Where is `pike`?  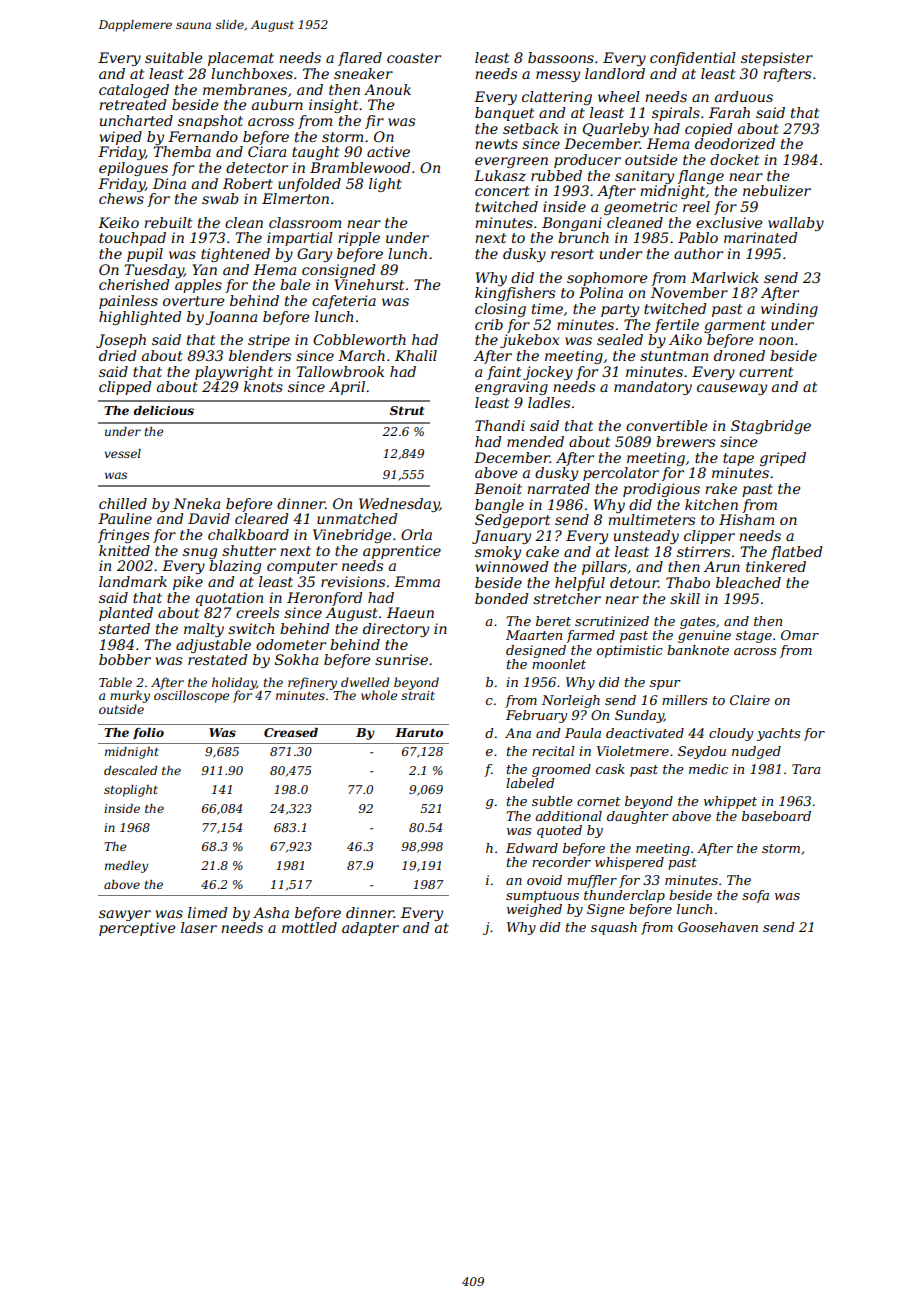
pike is located at coordinates (188, 583).
